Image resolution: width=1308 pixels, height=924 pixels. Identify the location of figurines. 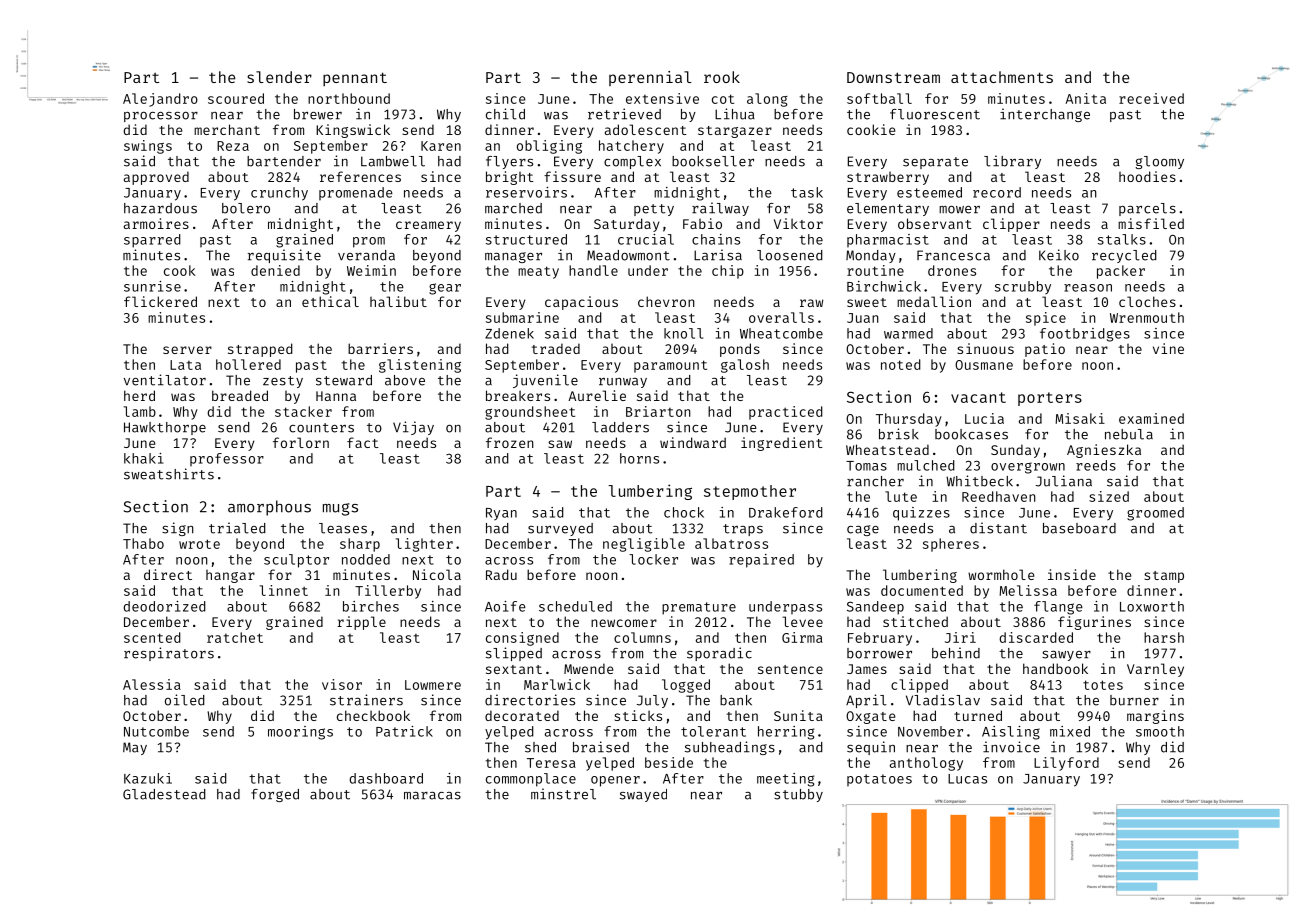
(1094, 623).
